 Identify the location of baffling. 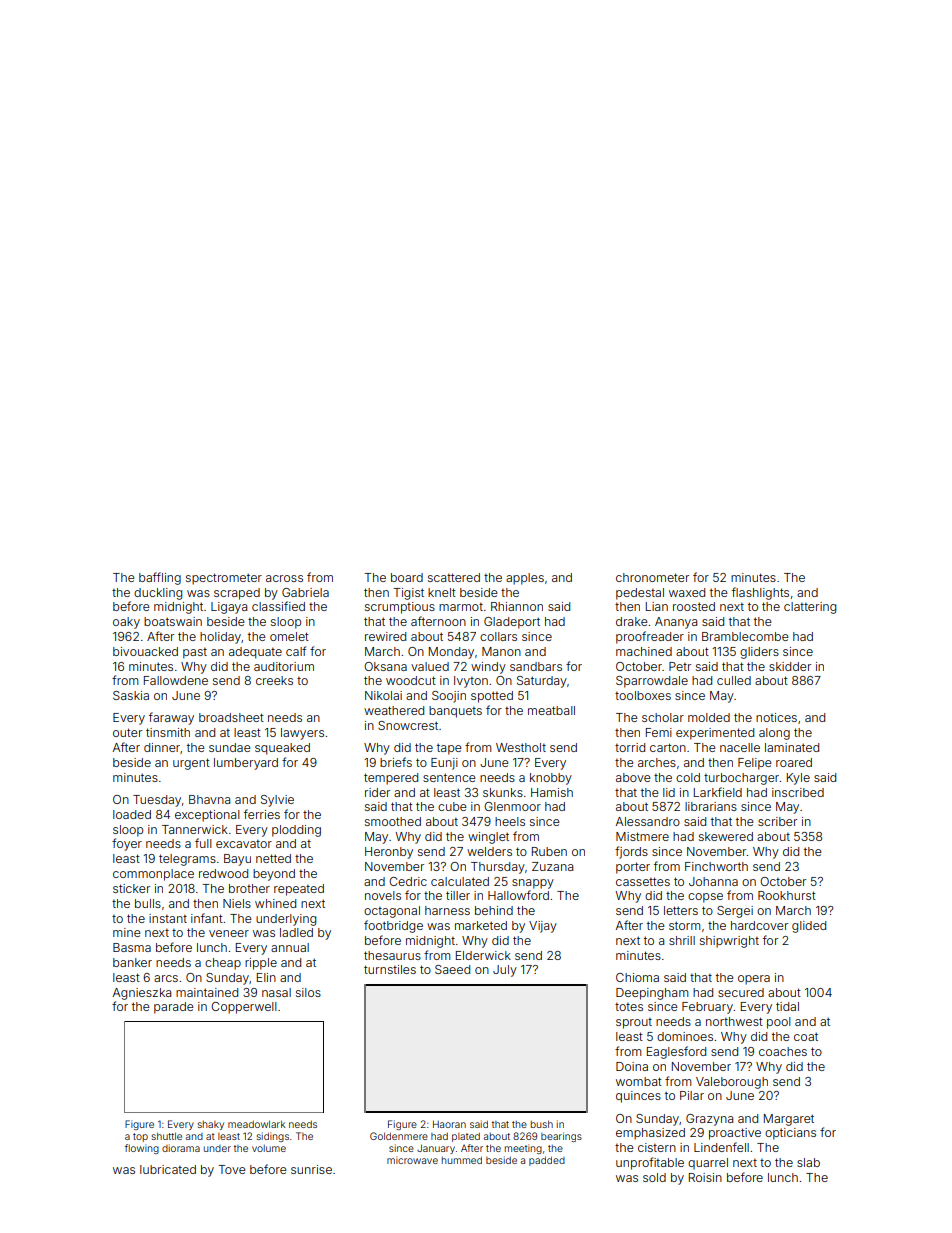
(160, 578).
